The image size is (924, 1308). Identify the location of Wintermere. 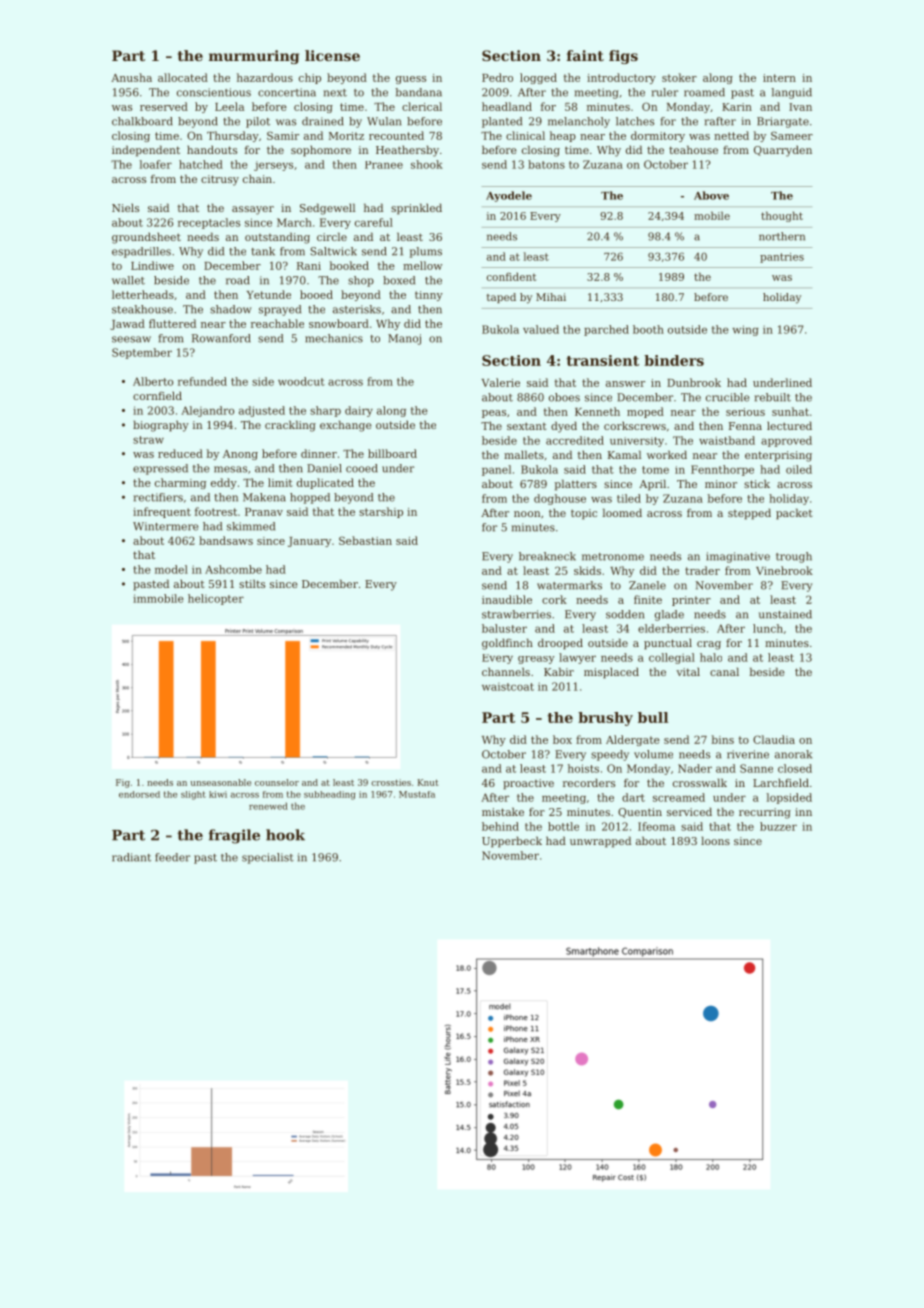
(165, 526).
